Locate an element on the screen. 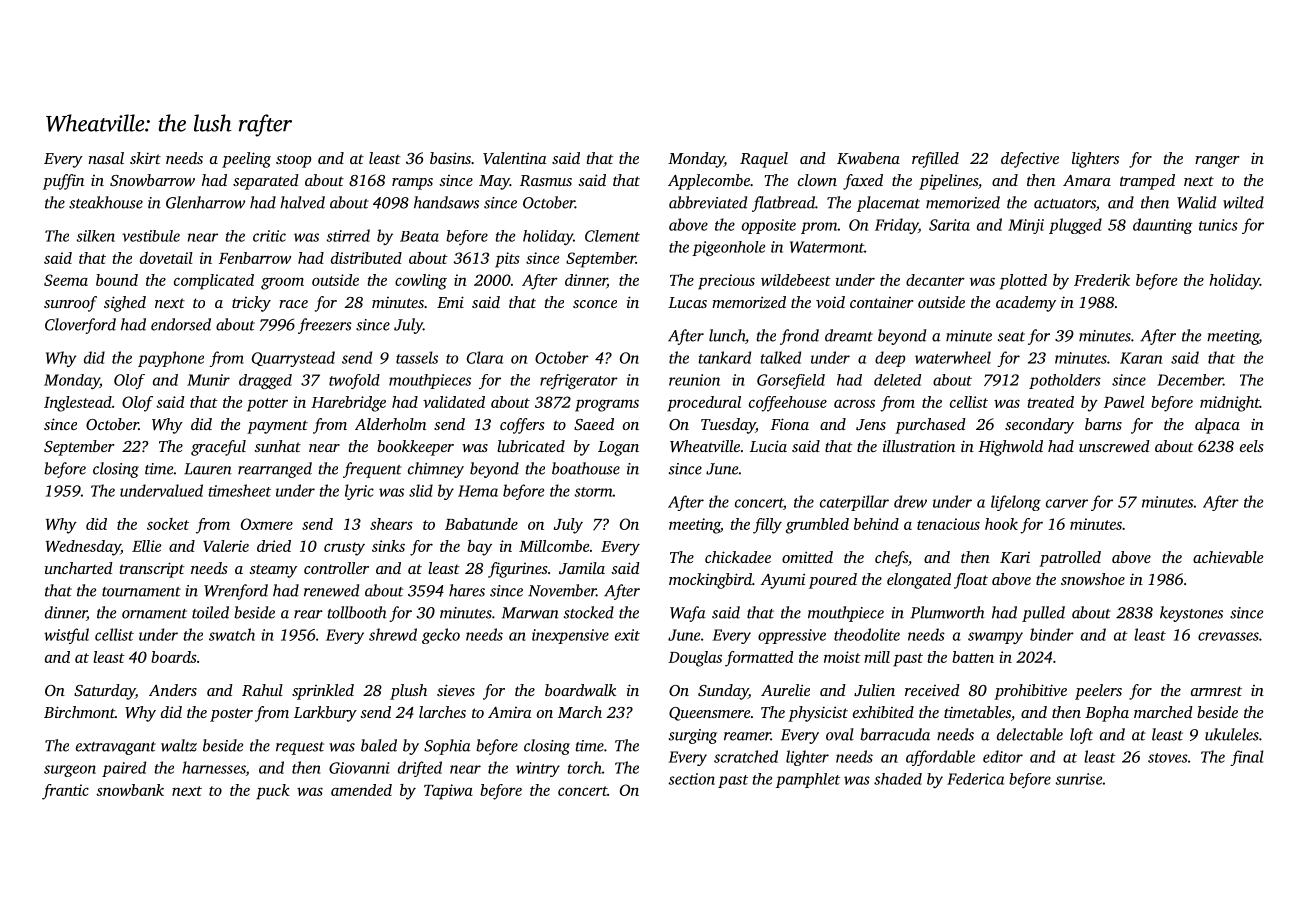 This screenshot has height=924, width=1308. academy is located at coordinates (1026, 304).
